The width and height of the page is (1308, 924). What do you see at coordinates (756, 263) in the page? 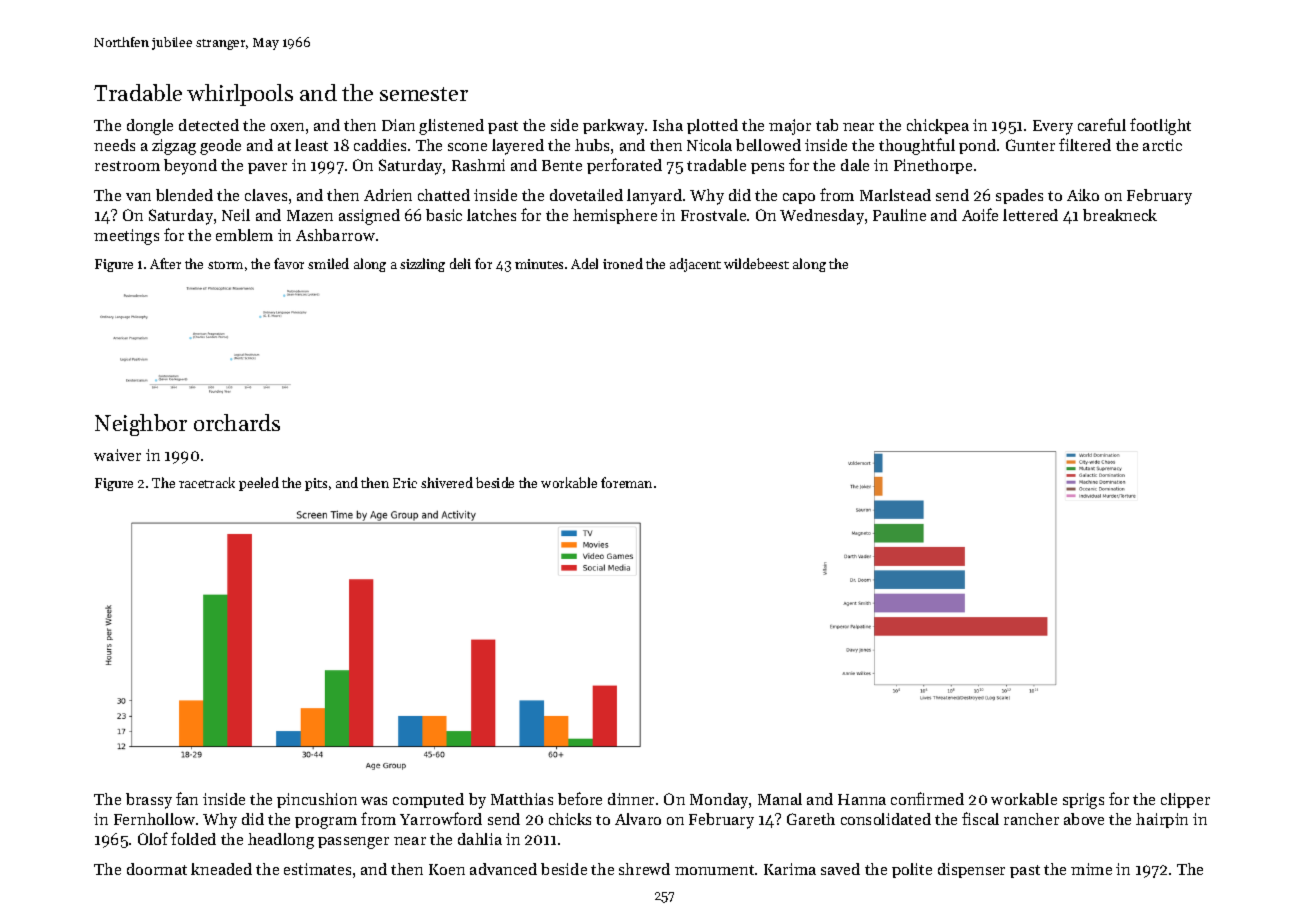
I see `wildebeest` at bounding box center [756, 263].
